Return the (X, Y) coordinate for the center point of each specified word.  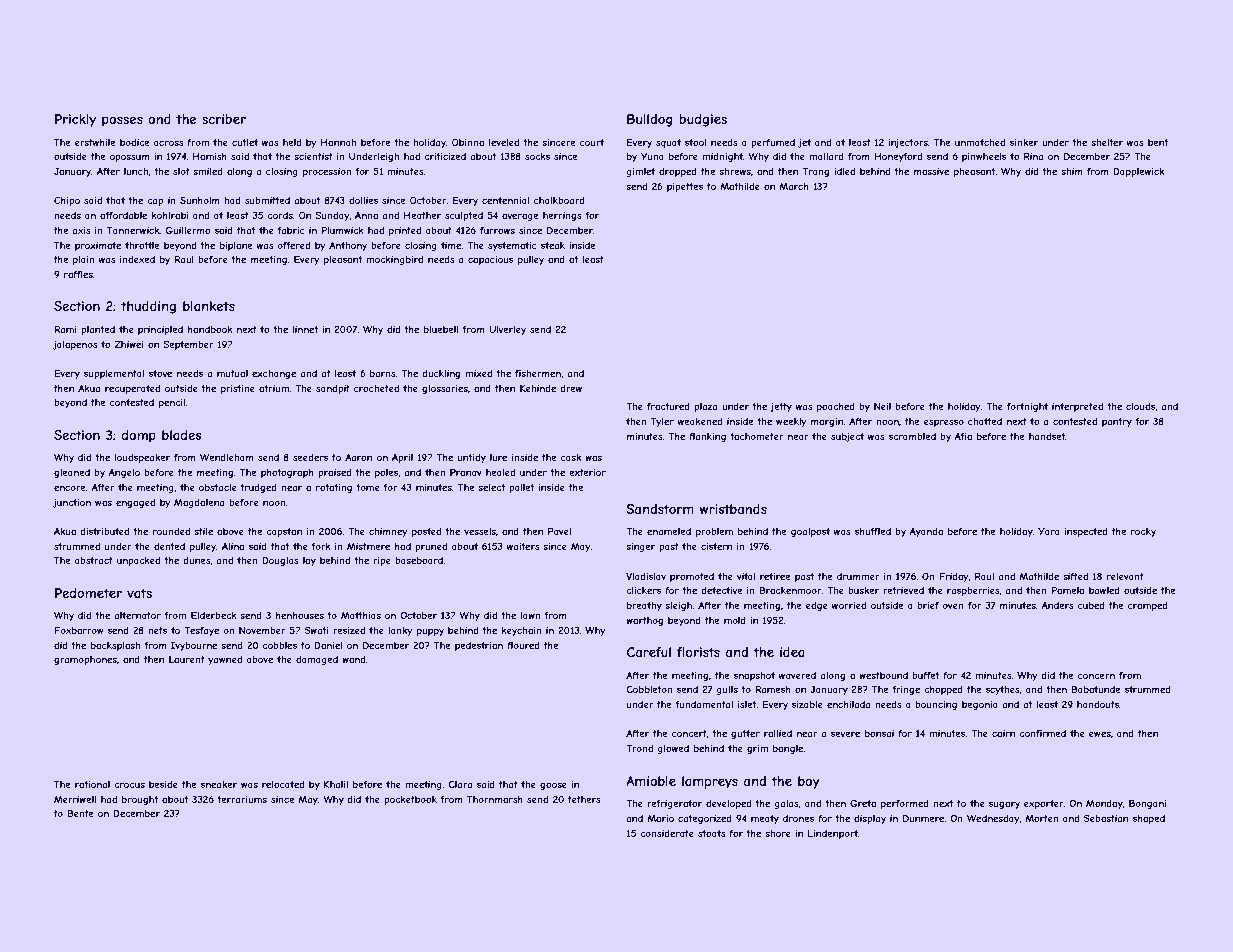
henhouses (300, 615)
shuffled (873, 531)
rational (92, 784)
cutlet (245, 142)
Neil (882, 406)
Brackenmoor (790, 590)
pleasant (343, 260)
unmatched (980, 142)
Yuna (652, 156)
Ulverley (507, 330)
